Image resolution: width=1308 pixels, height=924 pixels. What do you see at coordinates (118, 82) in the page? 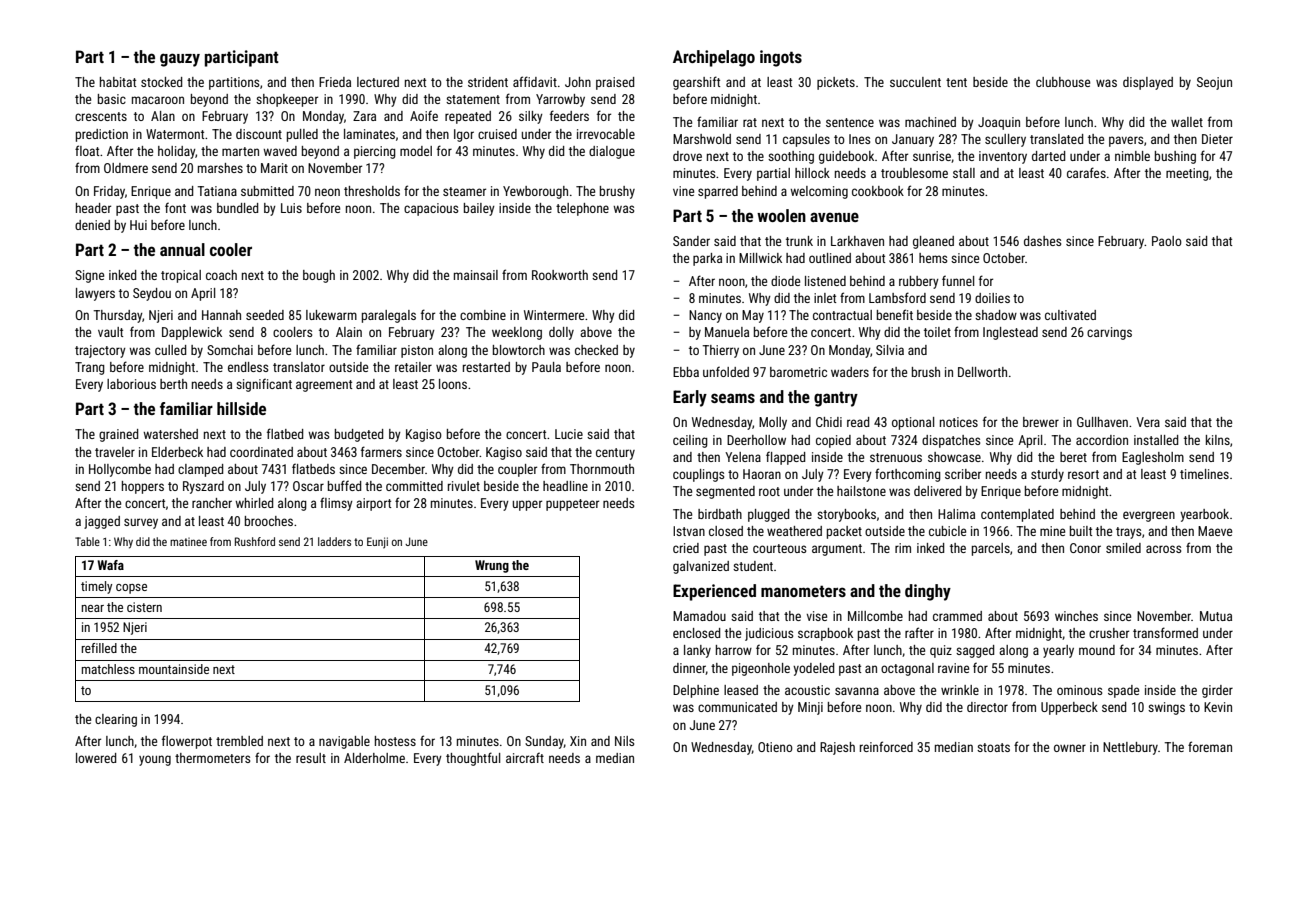
I see `habitat` at bounding box center [118, 82].
